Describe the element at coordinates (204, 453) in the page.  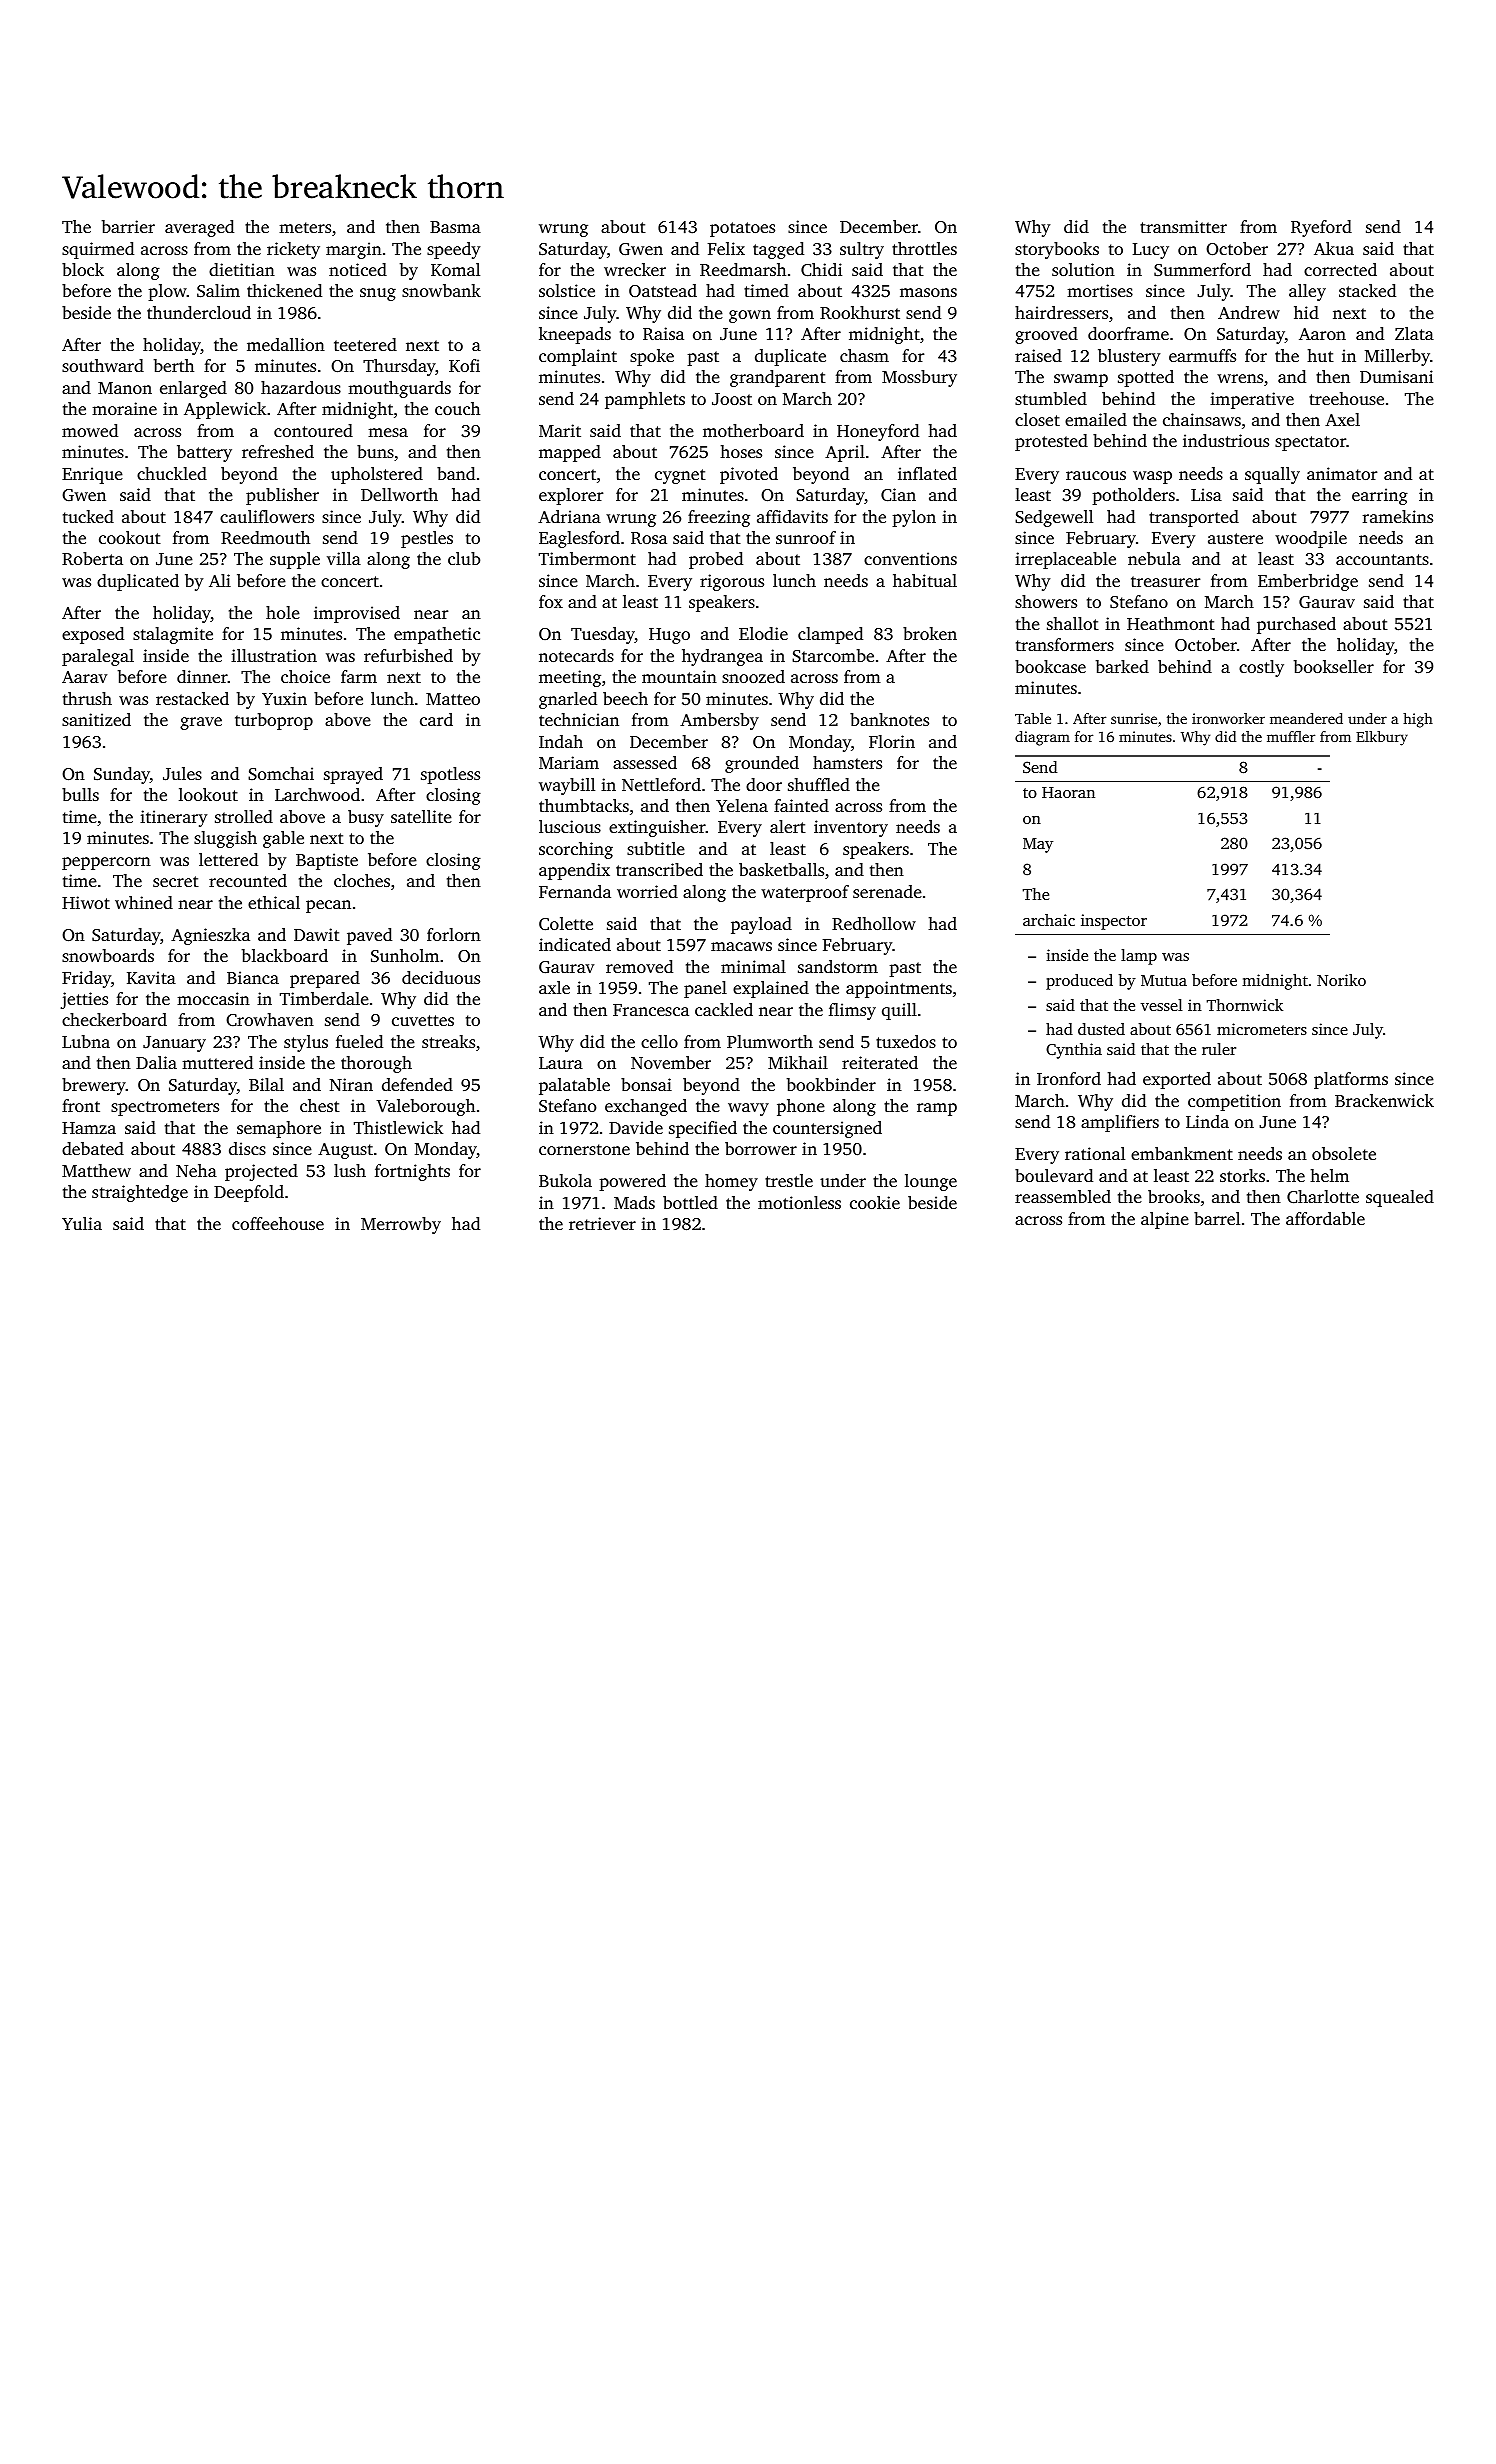
I see `battery` at that location.
